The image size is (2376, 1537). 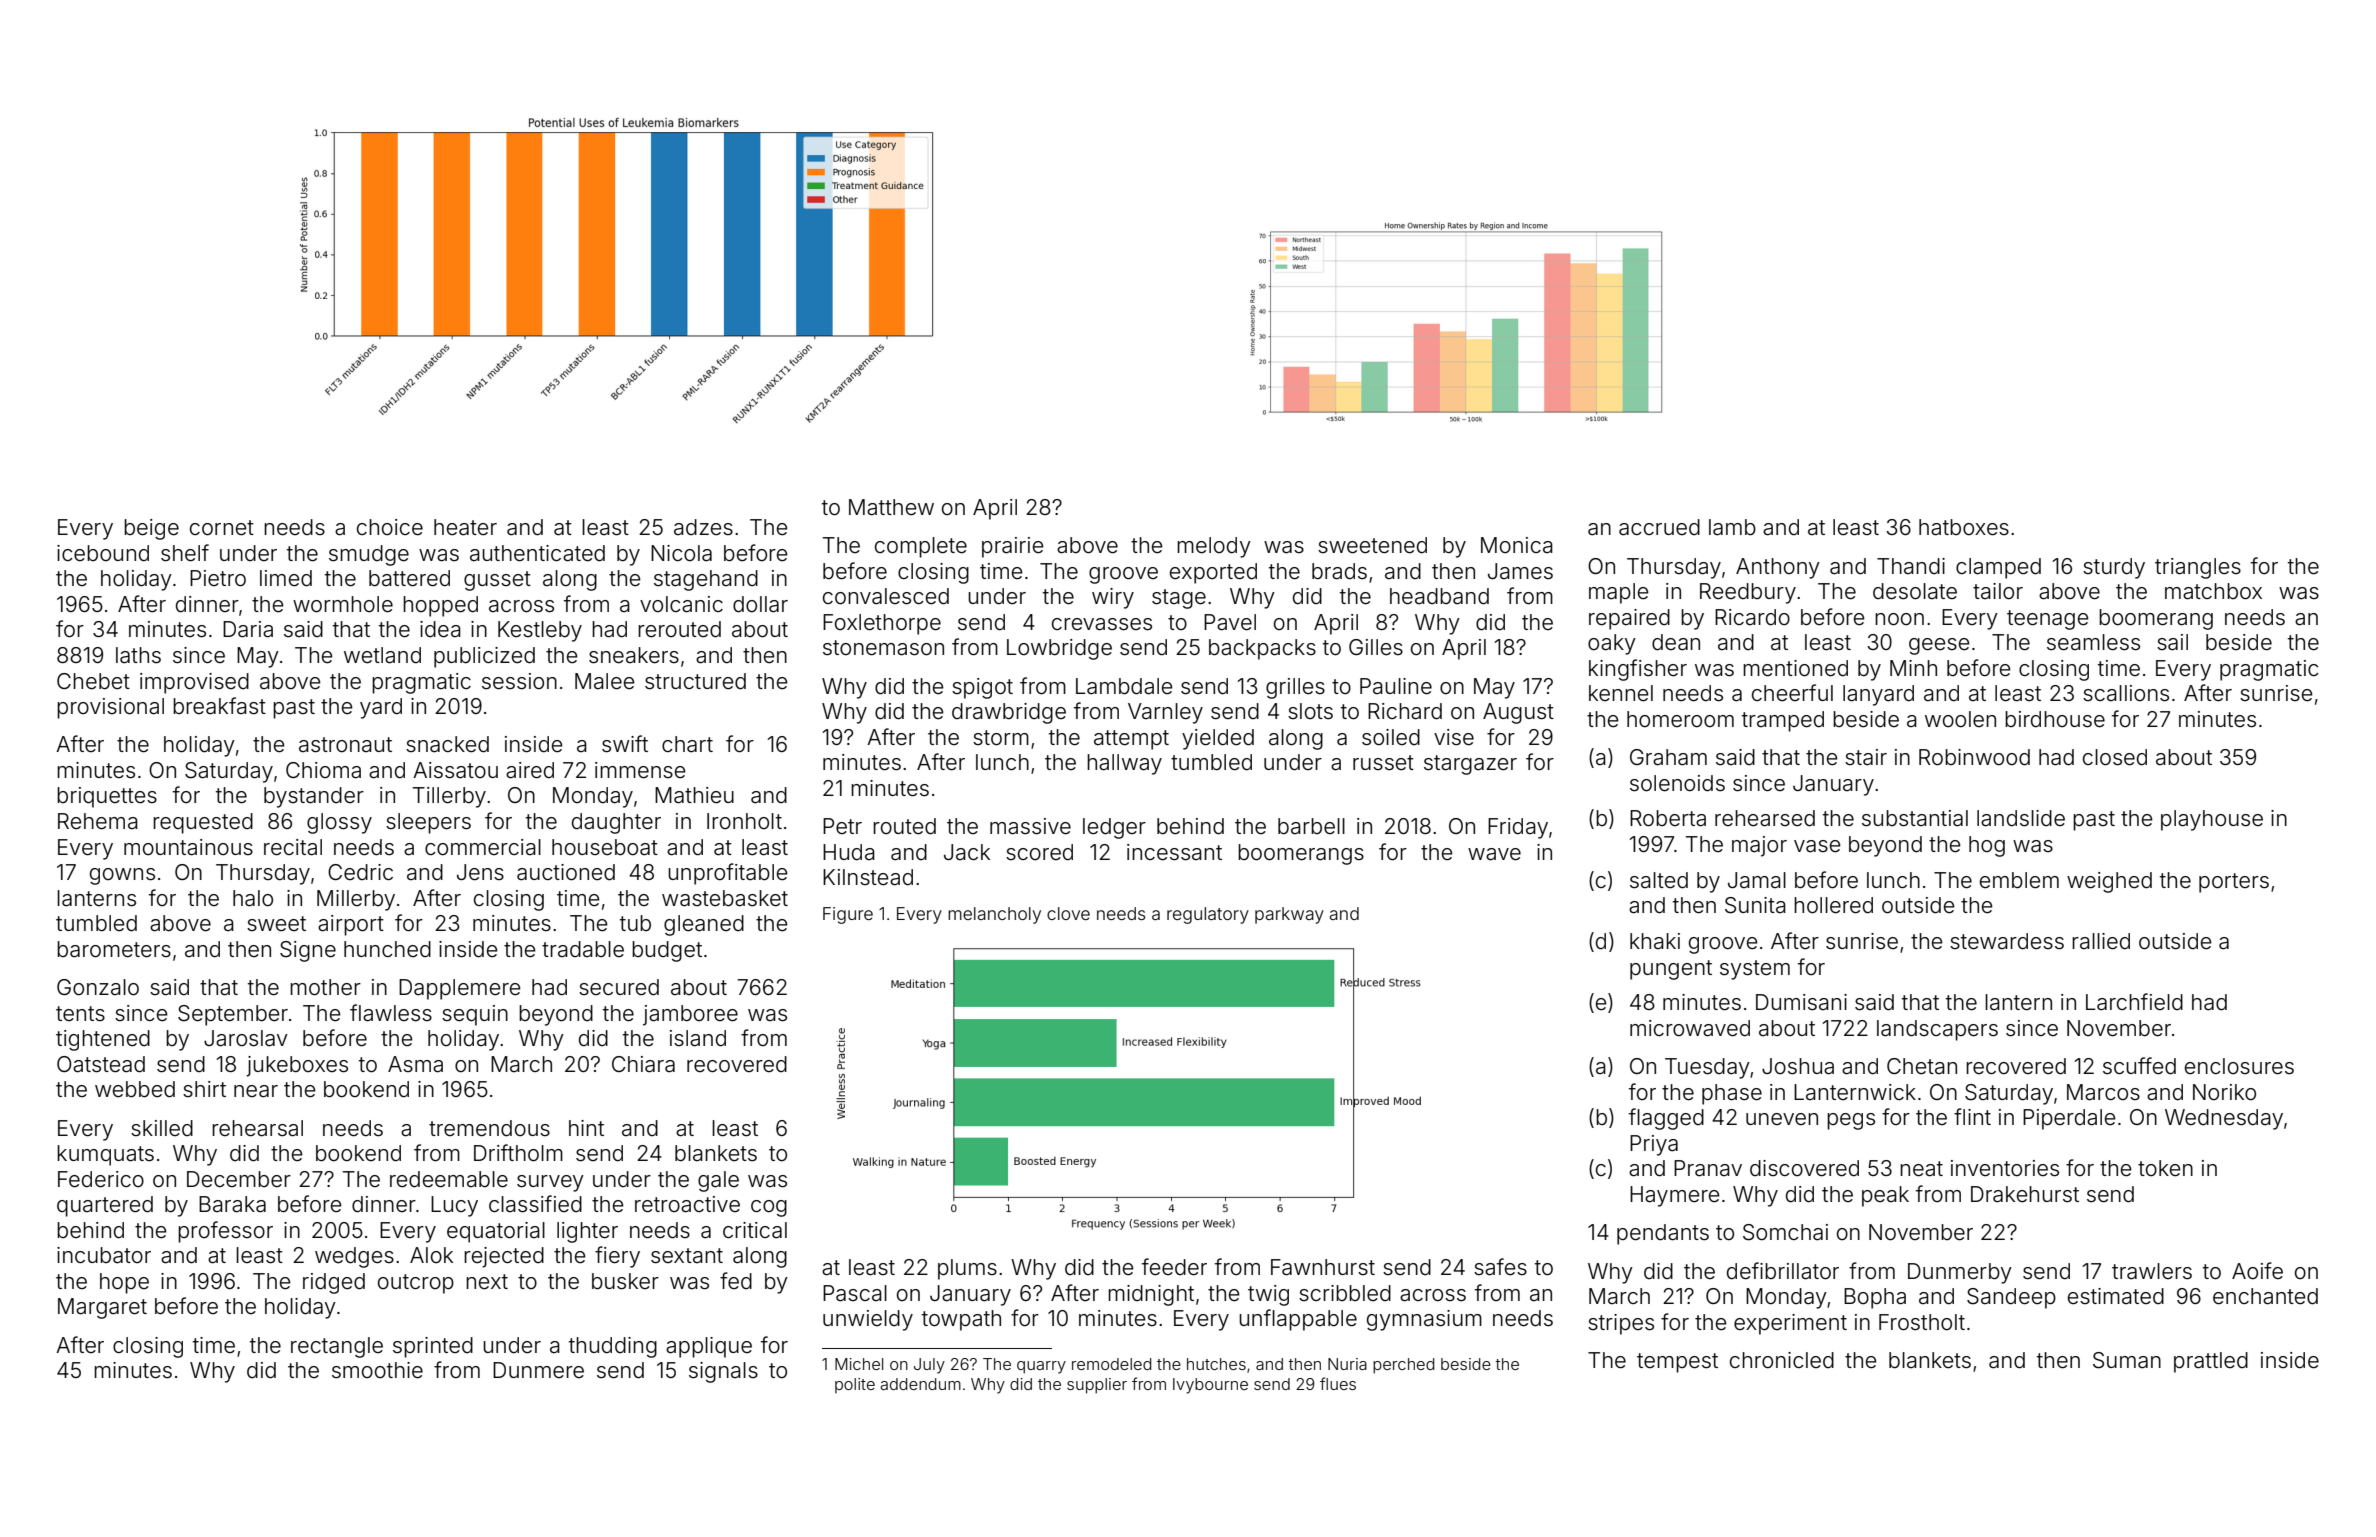 What do you see at coordinates (2069, 1119) in the document?
I see `Piperdale` at bounding box center [2069, 1119].
